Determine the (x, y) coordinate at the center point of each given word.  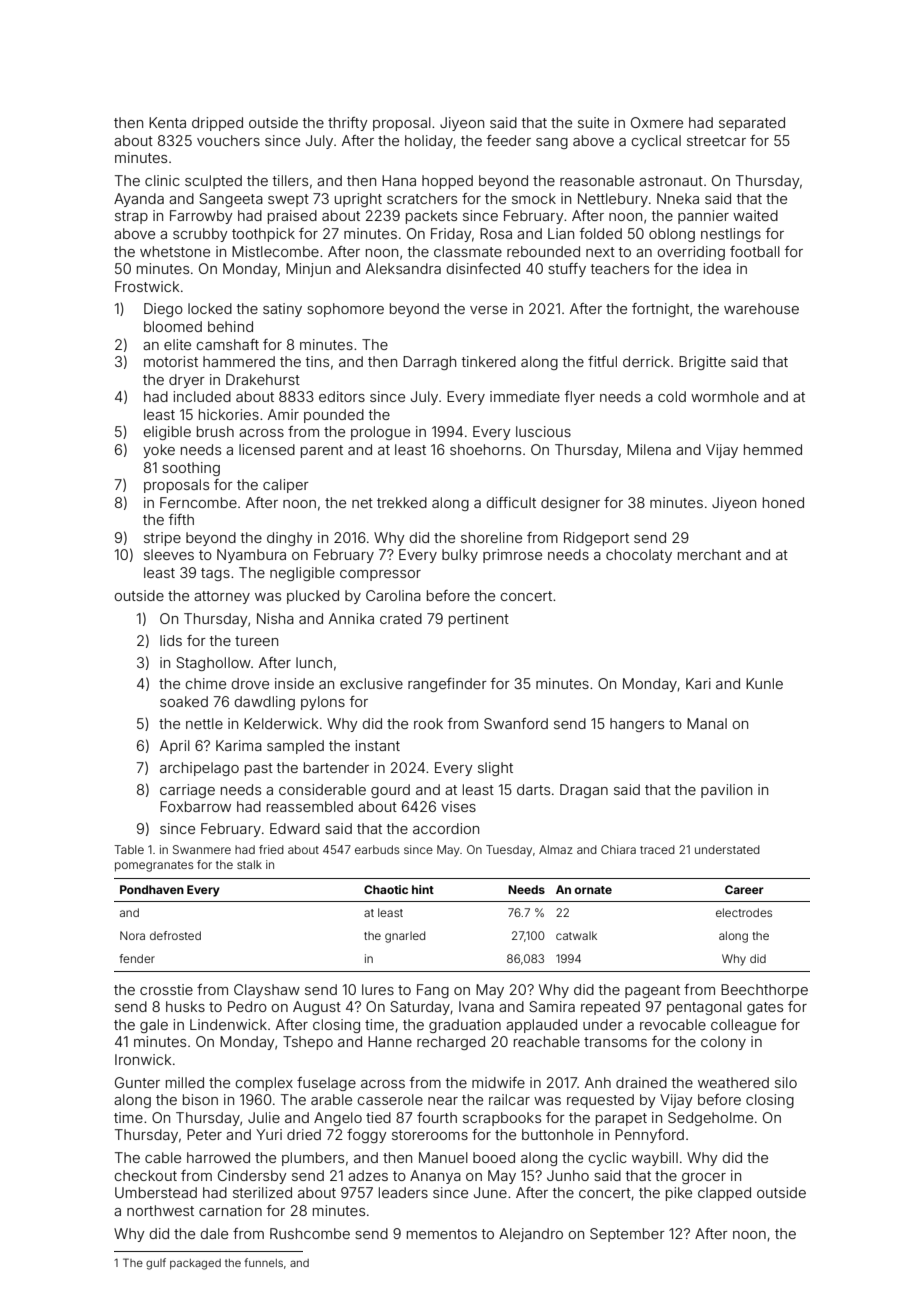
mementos (442, 1234)
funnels (263, 1262)
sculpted (213, 182)
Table (129, 849)
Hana (399, 180)
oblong (672, 235)
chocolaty (639, 556)
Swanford (516, 723)
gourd (390, 791)
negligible (302, 574)
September (627, 1235)
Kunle (764, 683)
